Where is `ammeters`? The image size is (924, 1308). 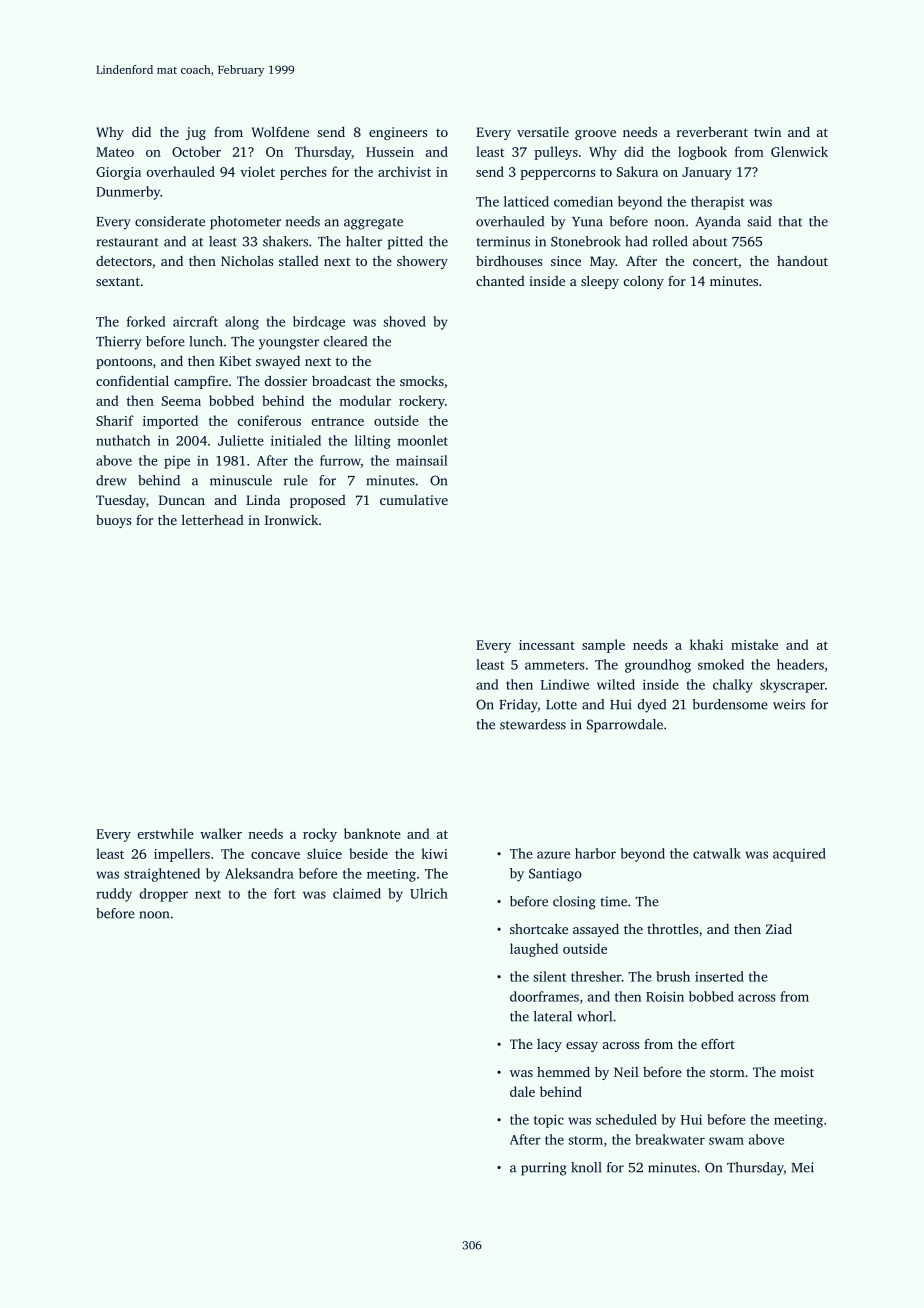
ammeters is located at coordinates (555, 665).
